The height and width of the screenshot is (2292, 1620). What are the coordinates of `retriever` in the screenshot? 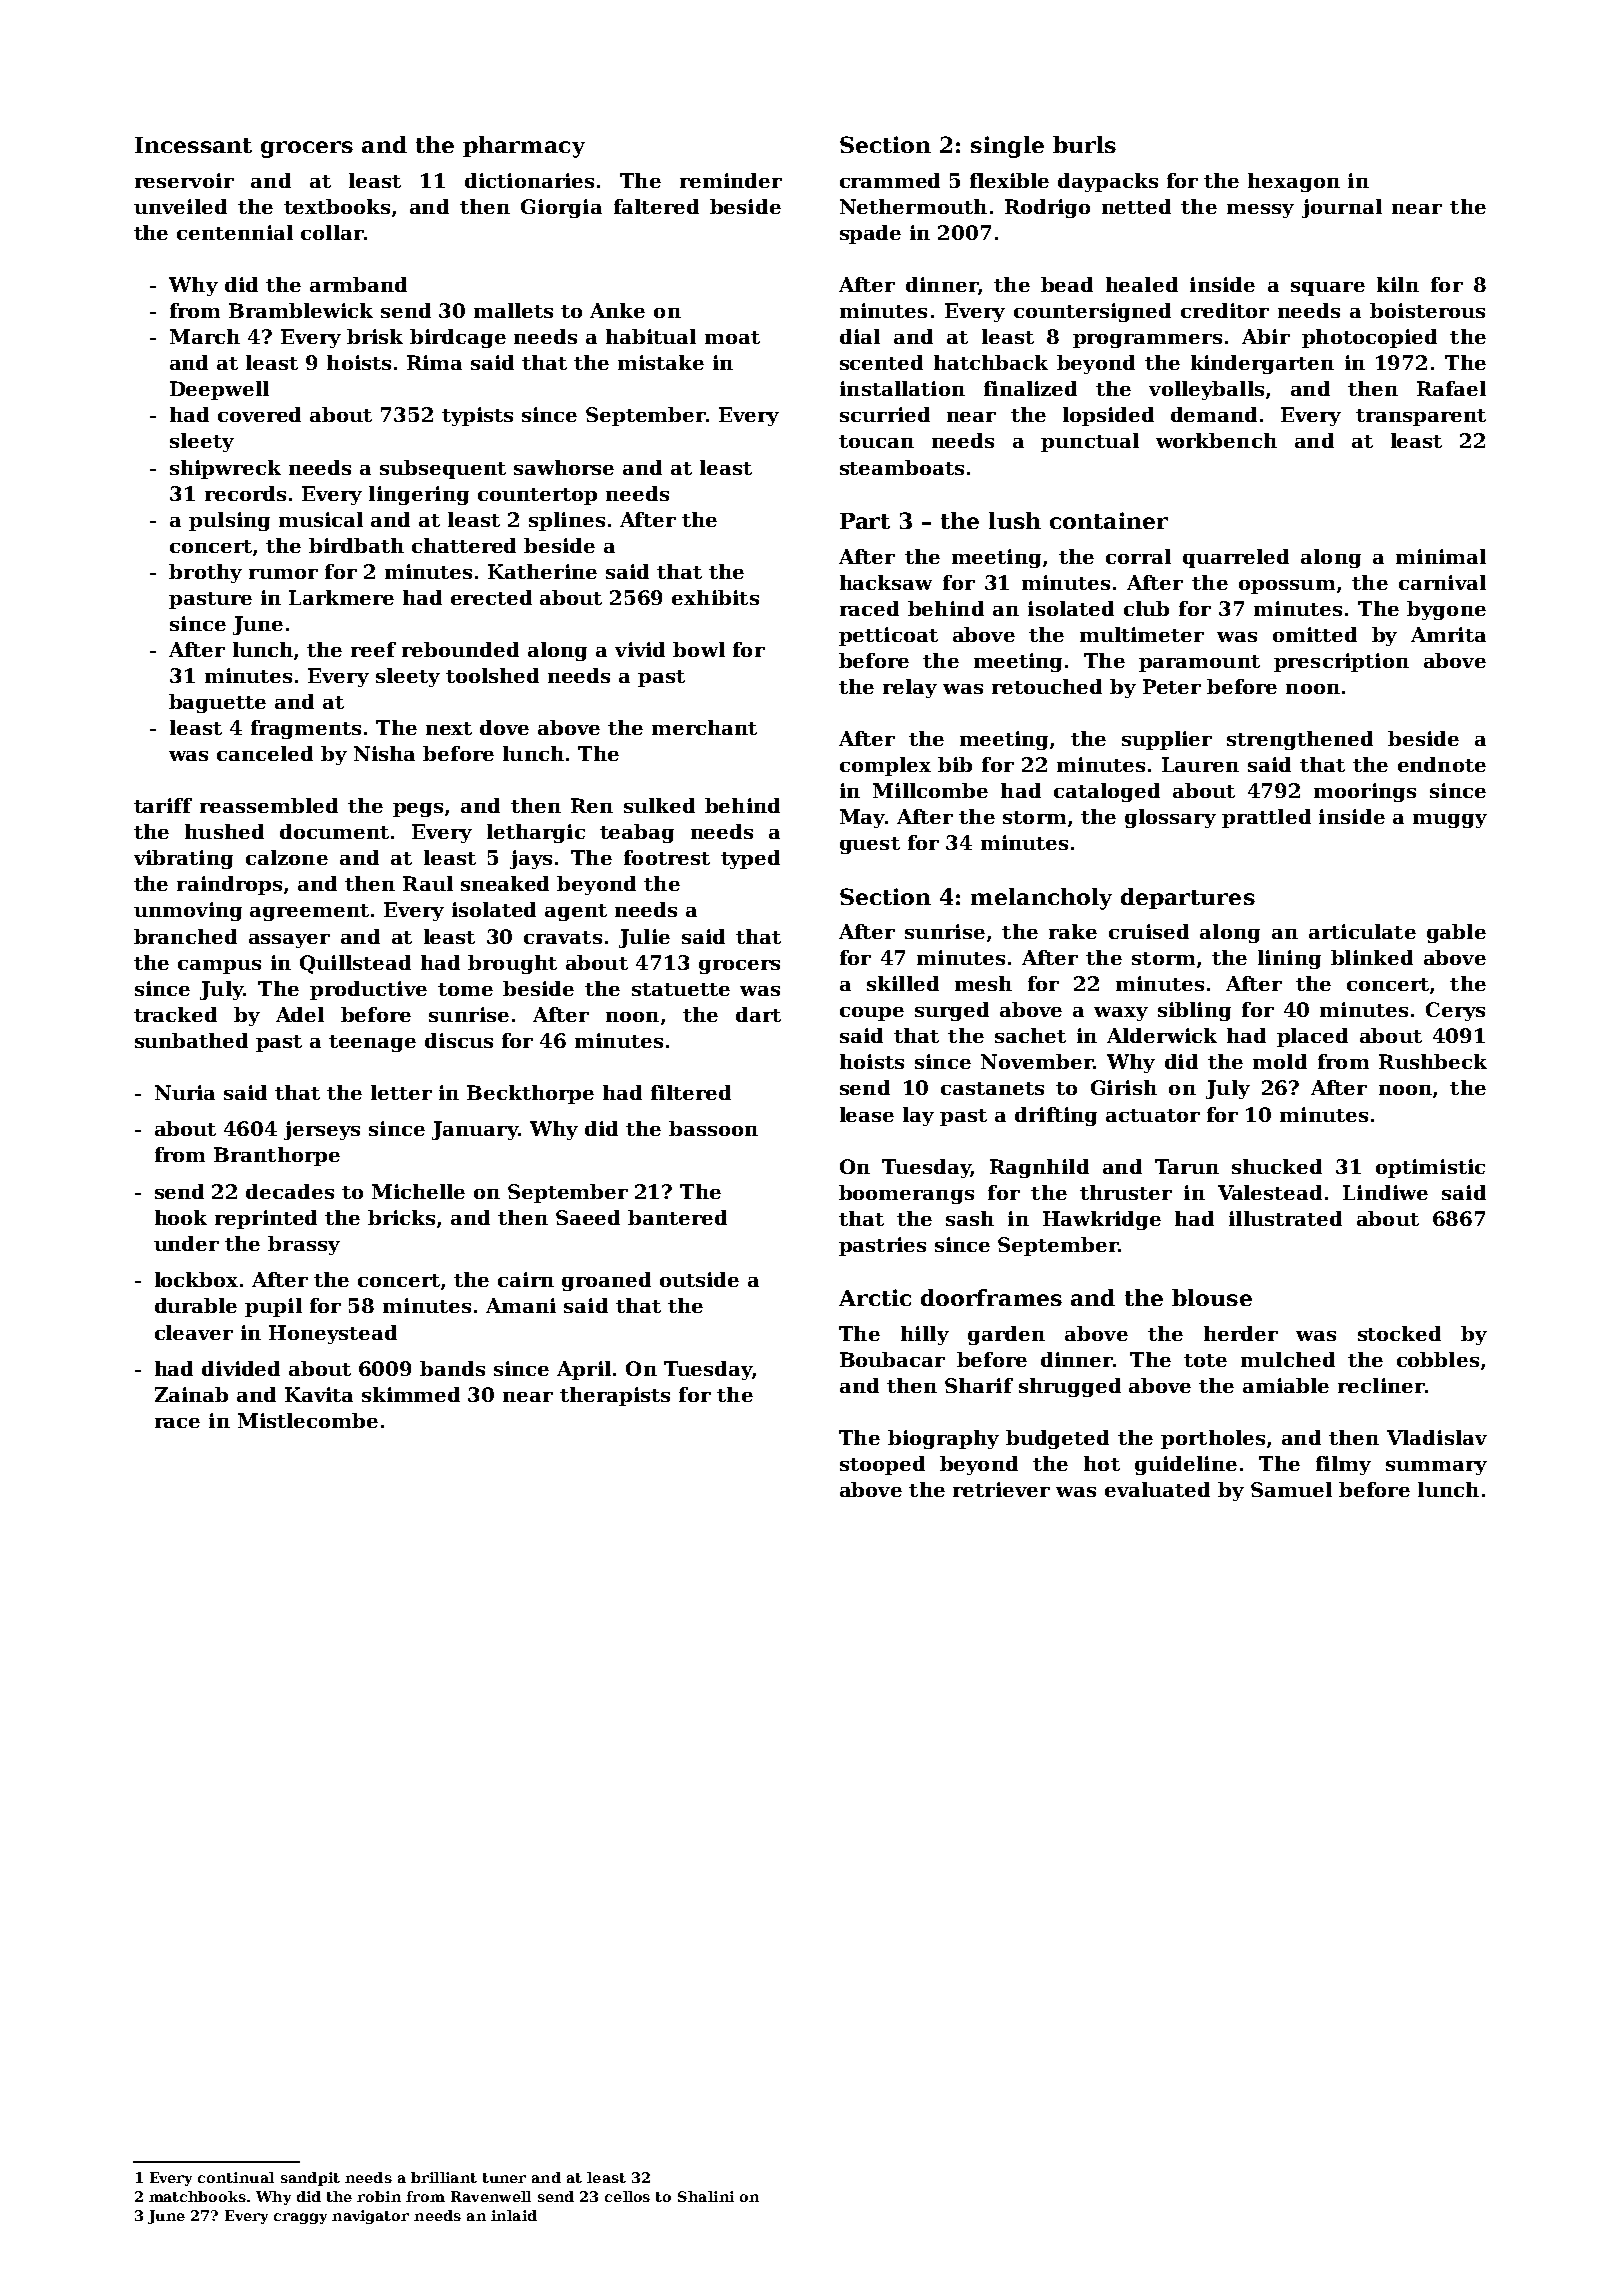 It's located at (1001, 1489).
